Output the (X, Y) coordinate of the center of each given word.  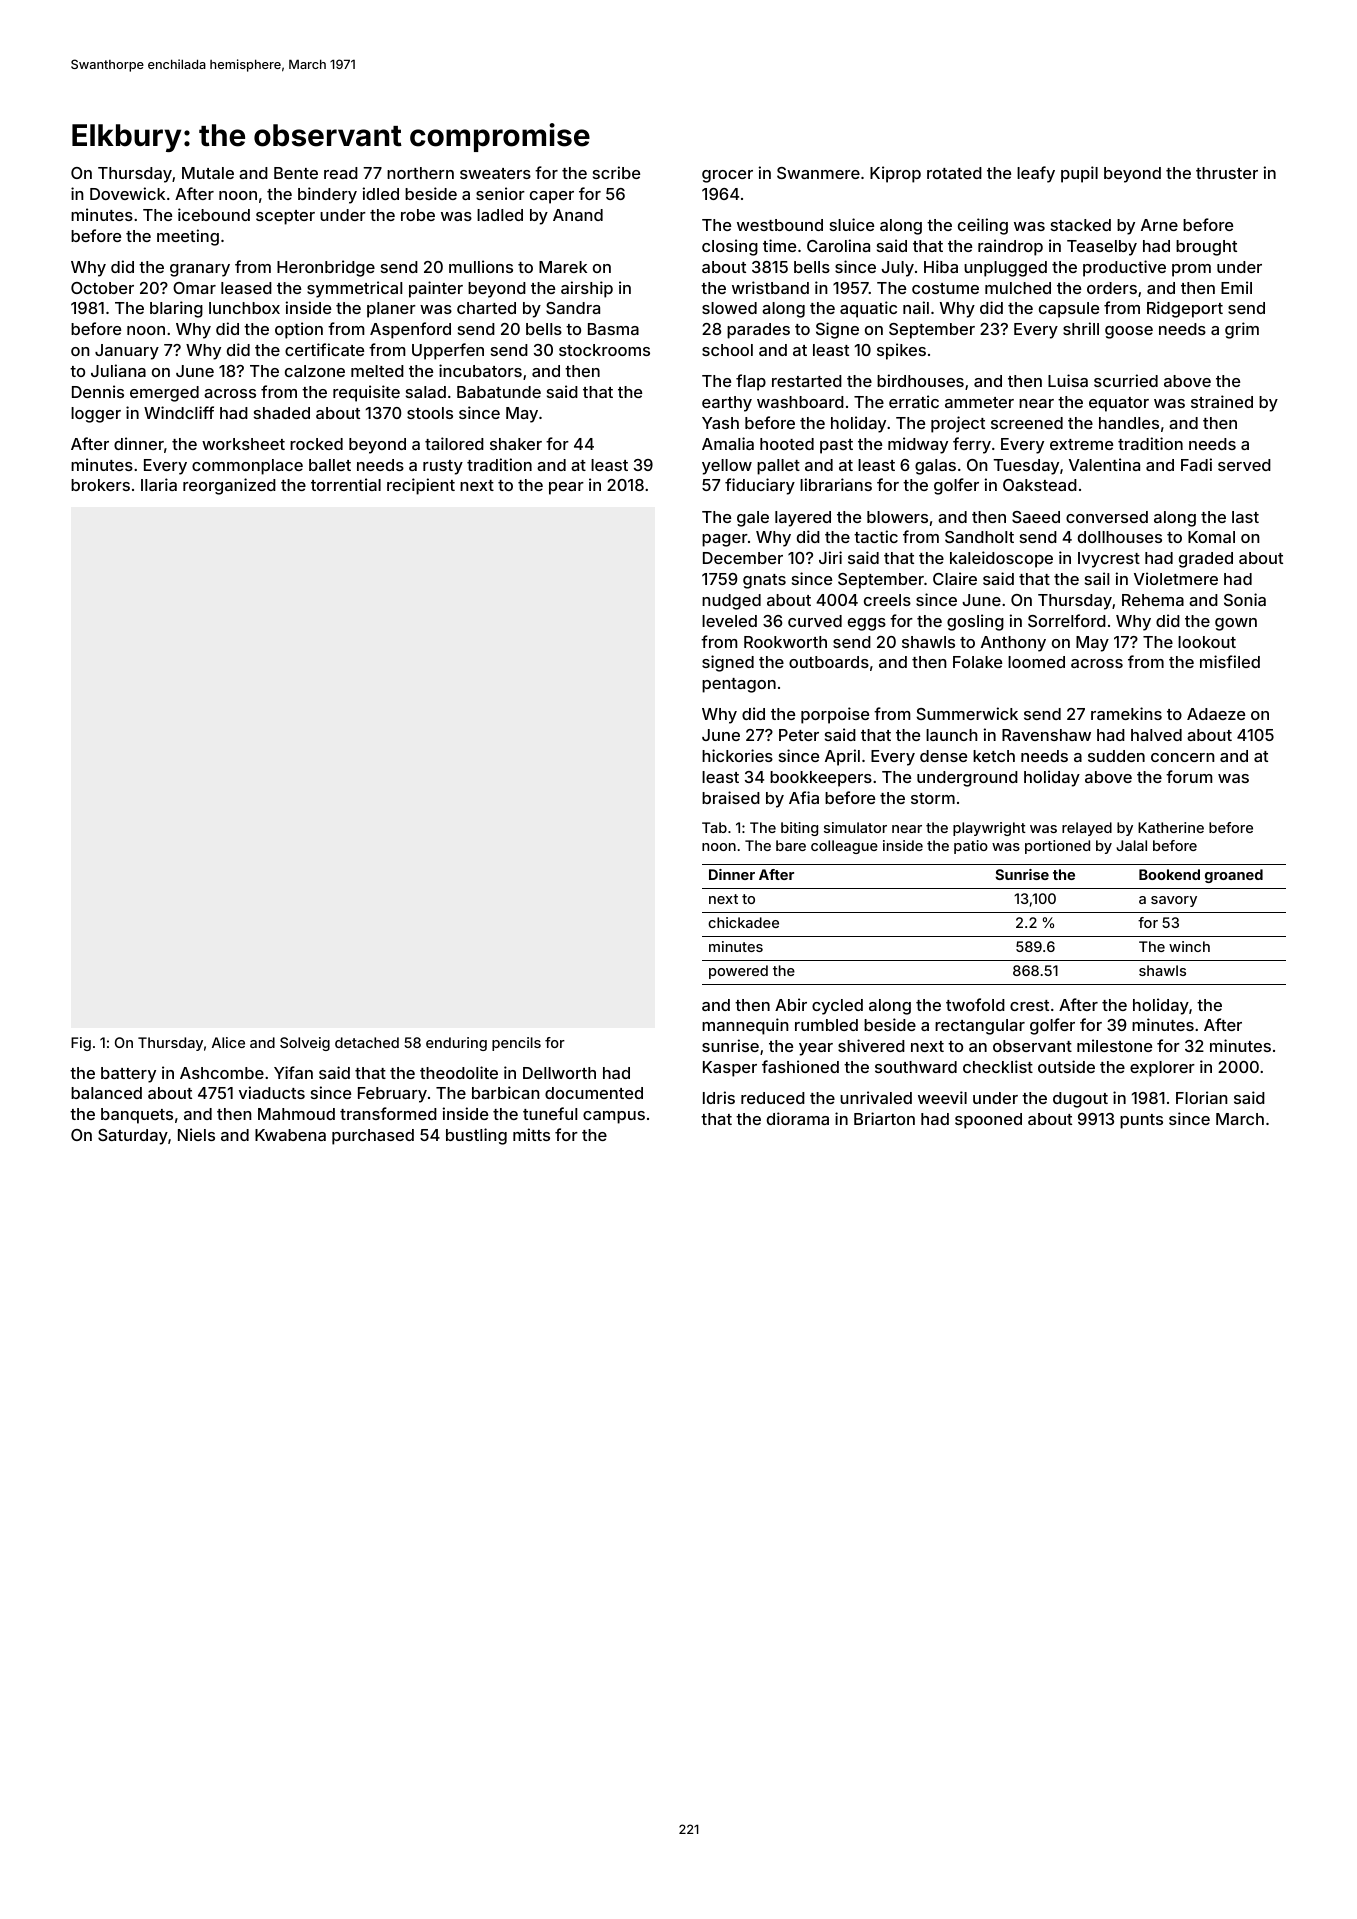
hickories (737, 755)
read (341, 173)
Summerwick (967, 713)
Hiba (941, 266)
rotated (954, 173)
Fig (81, 1044)
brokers (100, 485)
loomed (1036, 662)
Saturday (133, 1137)
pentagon (739, 685)
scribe (616, 172)
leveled (729, 621)
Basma (613, 329)
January (127, 352)
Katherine (1171, 827)
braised (731, 797)
